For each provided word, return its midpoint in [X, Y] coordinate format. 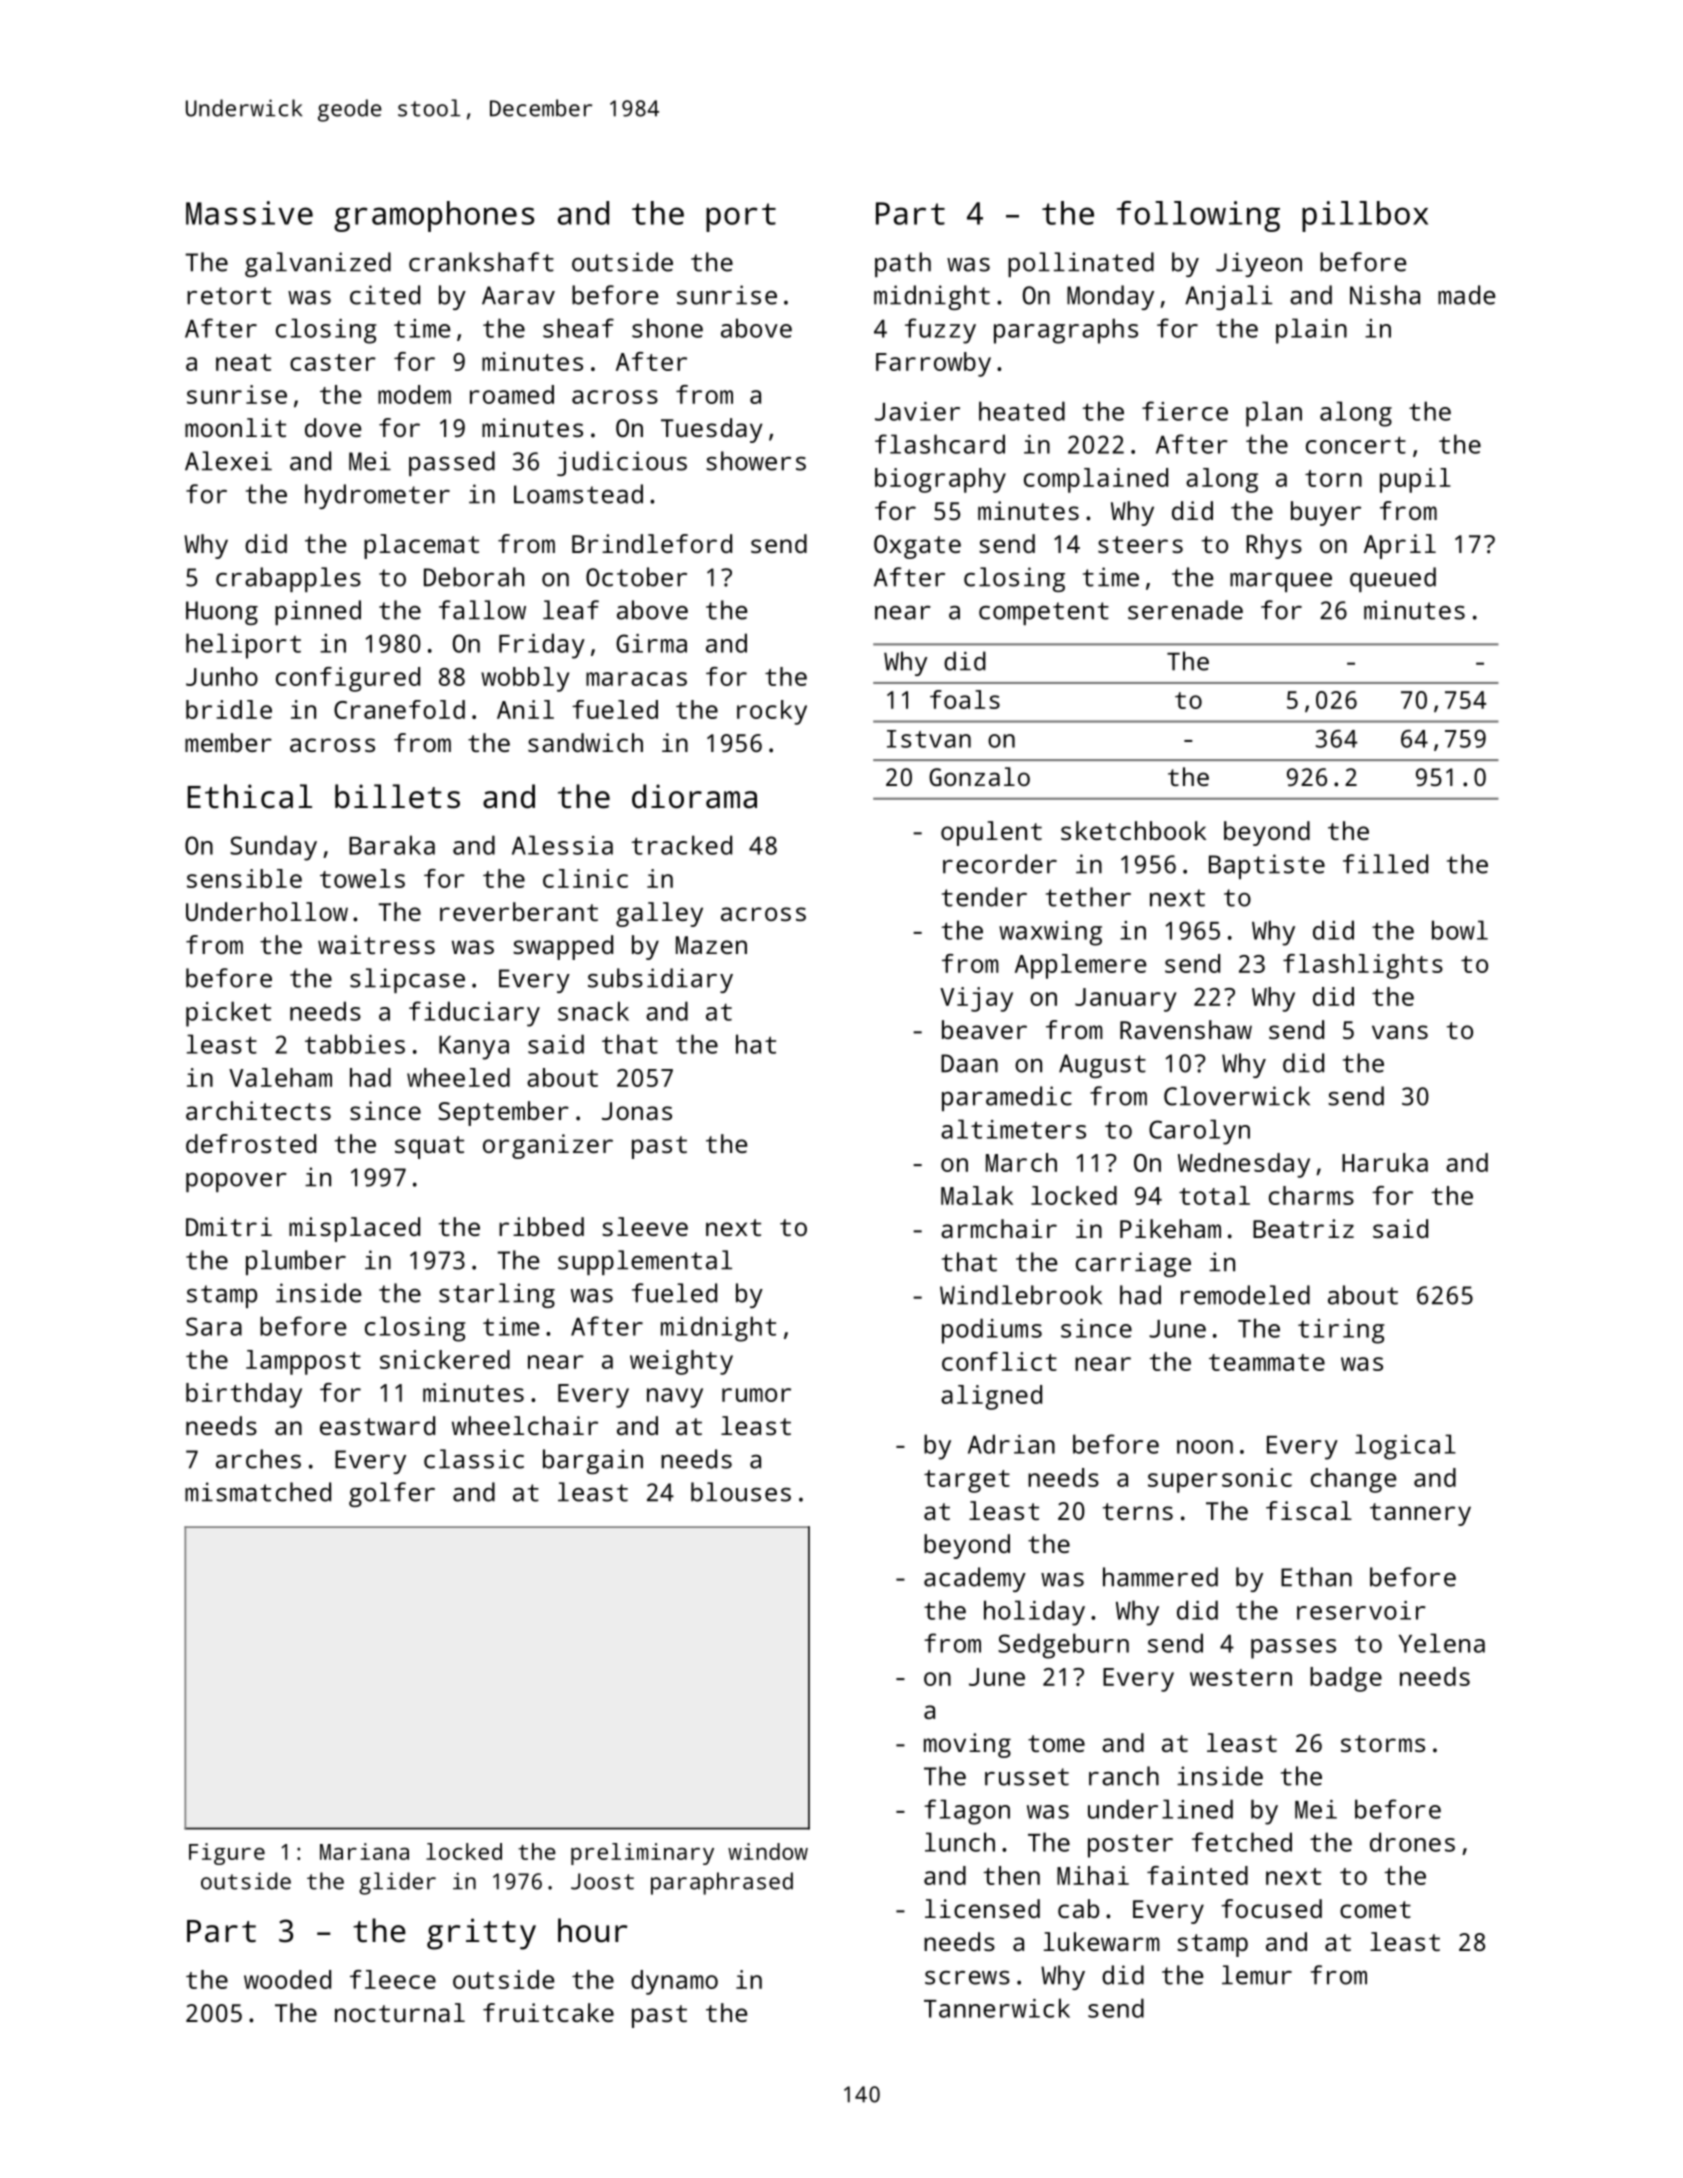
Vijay [976, 999]
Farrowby [933, 364]
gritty [481, 1934]
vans [1400, 1032]
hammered [1160, 1577]
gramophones [434, 216]
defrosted [251, 1143]
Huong [222, 613]
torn [1333, 478]
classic [474, 1459]
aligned [991, 1397]
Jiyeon [1259, 264]
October [636, 577]
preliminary [642, 1854]
